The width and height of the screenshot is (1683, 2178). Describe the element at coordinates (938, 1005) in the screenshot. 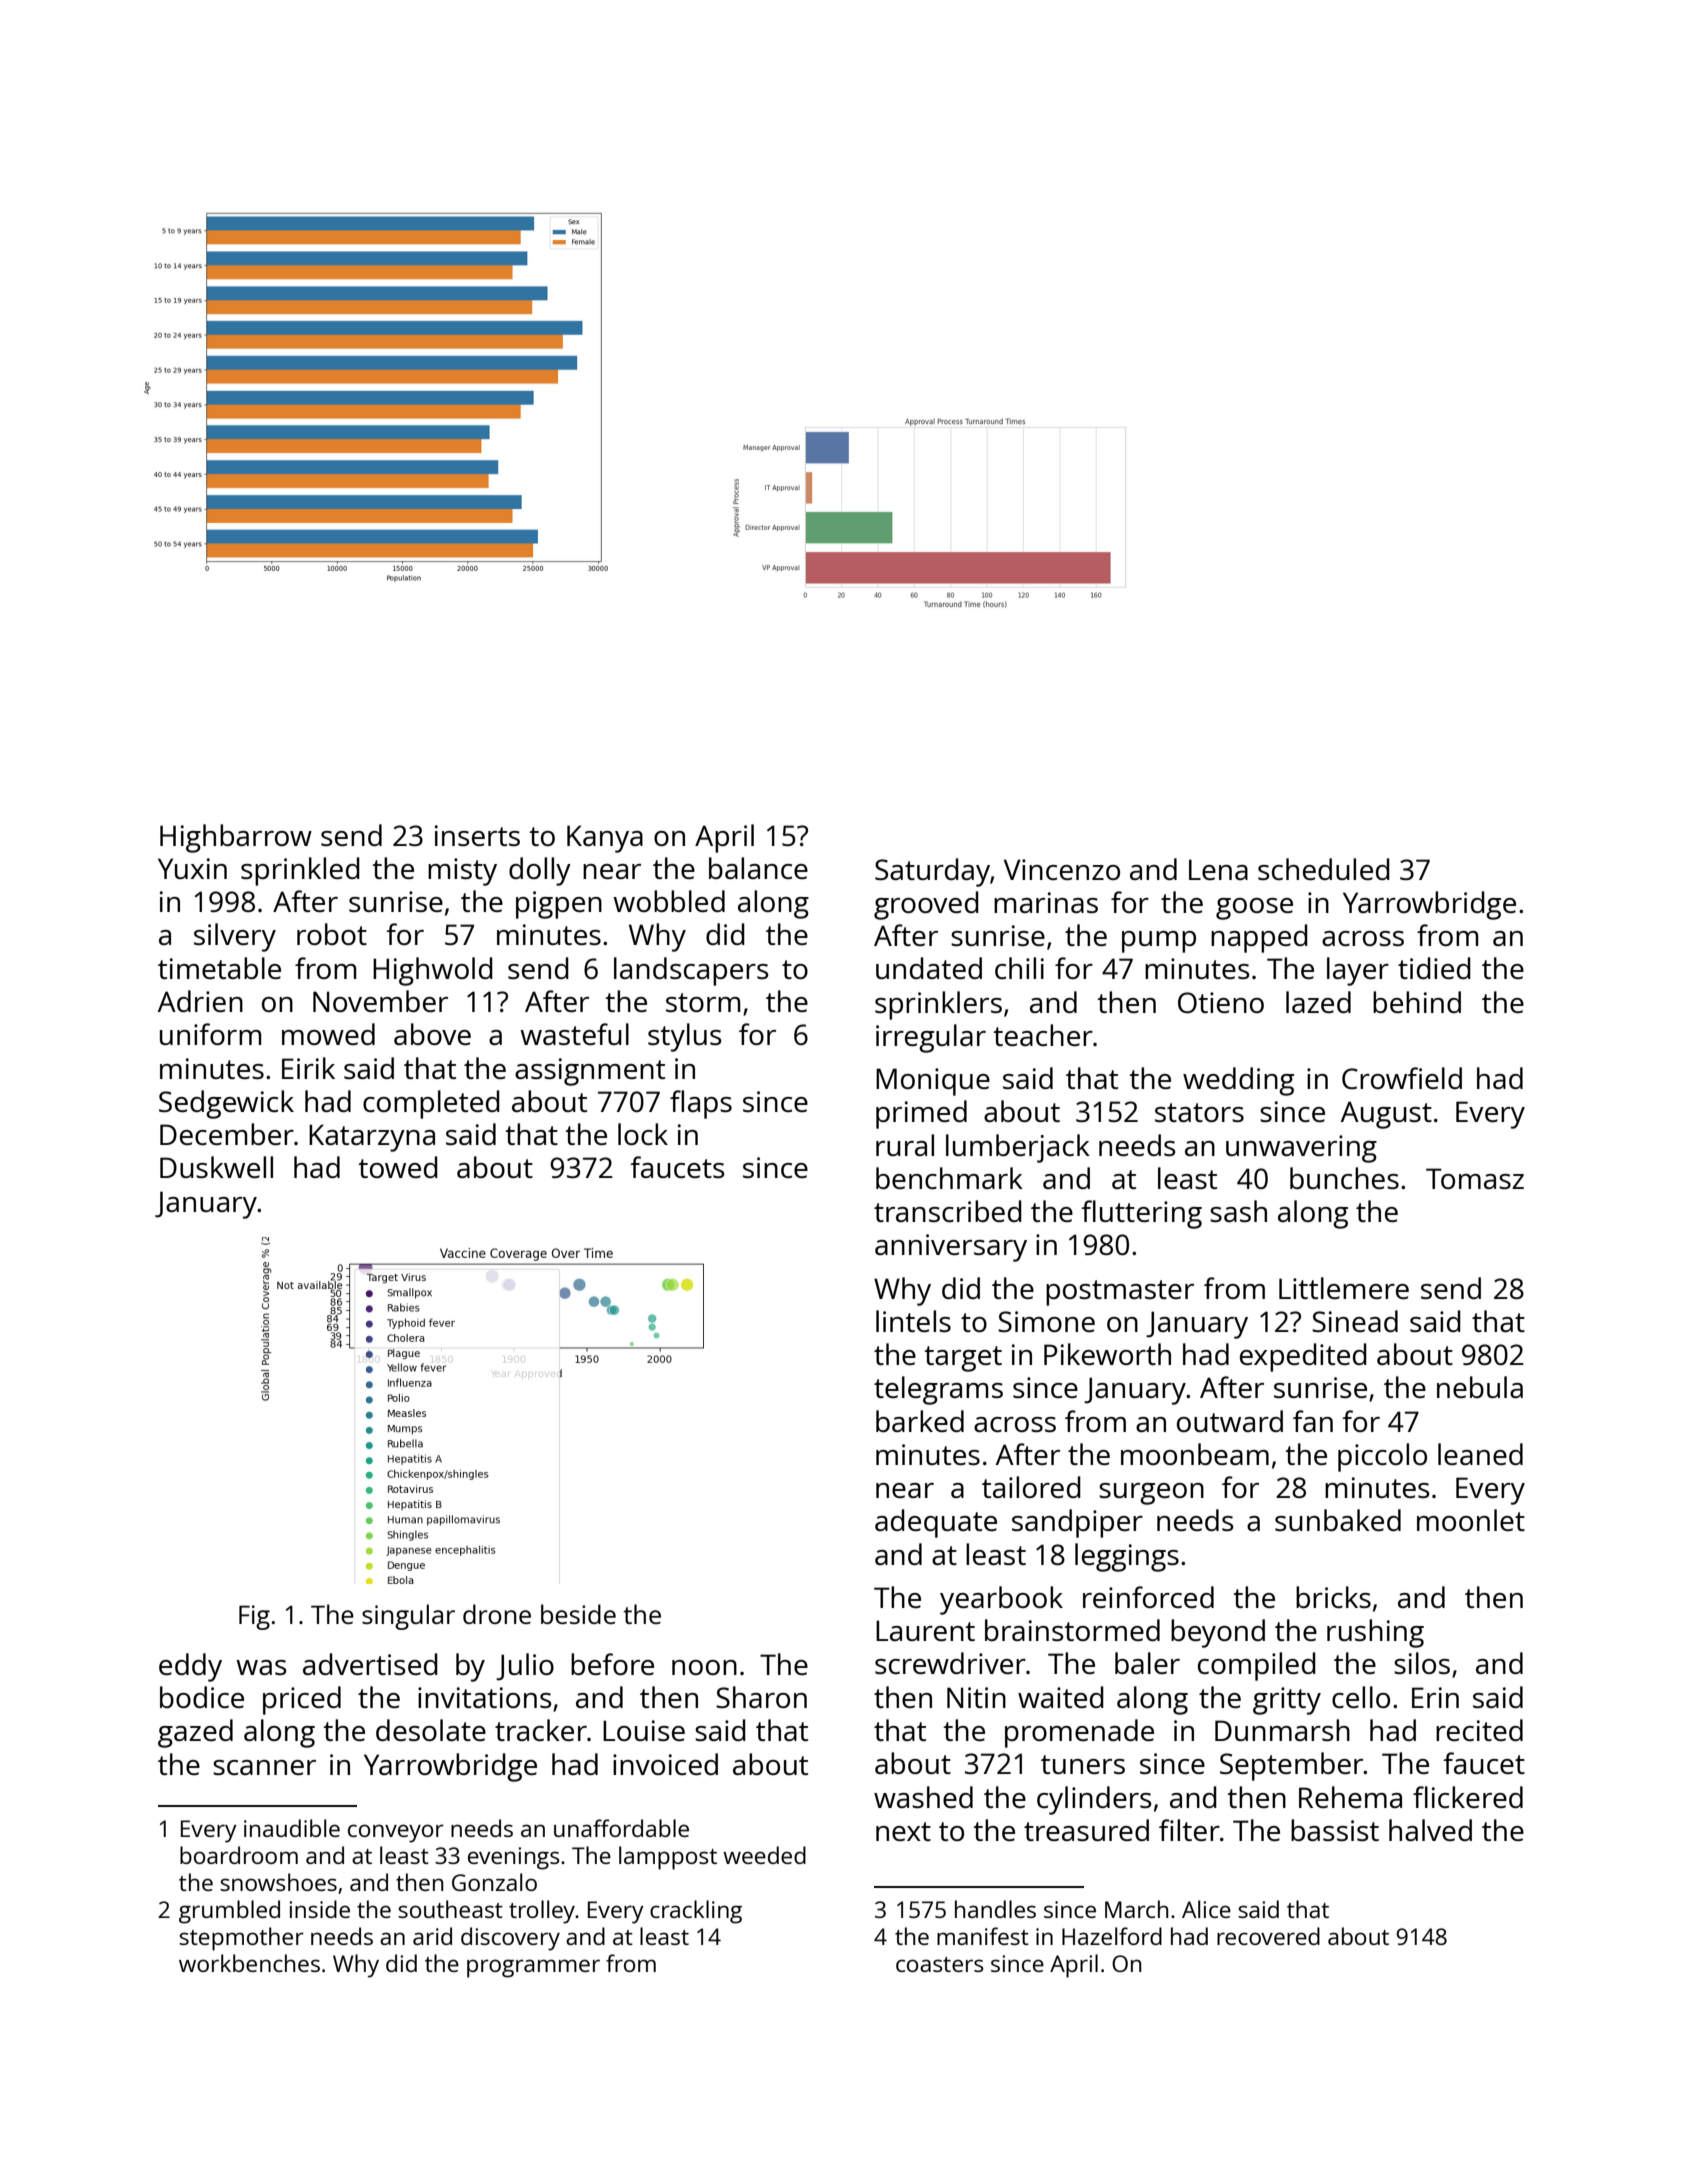

I see `sprinklers` at that location.
